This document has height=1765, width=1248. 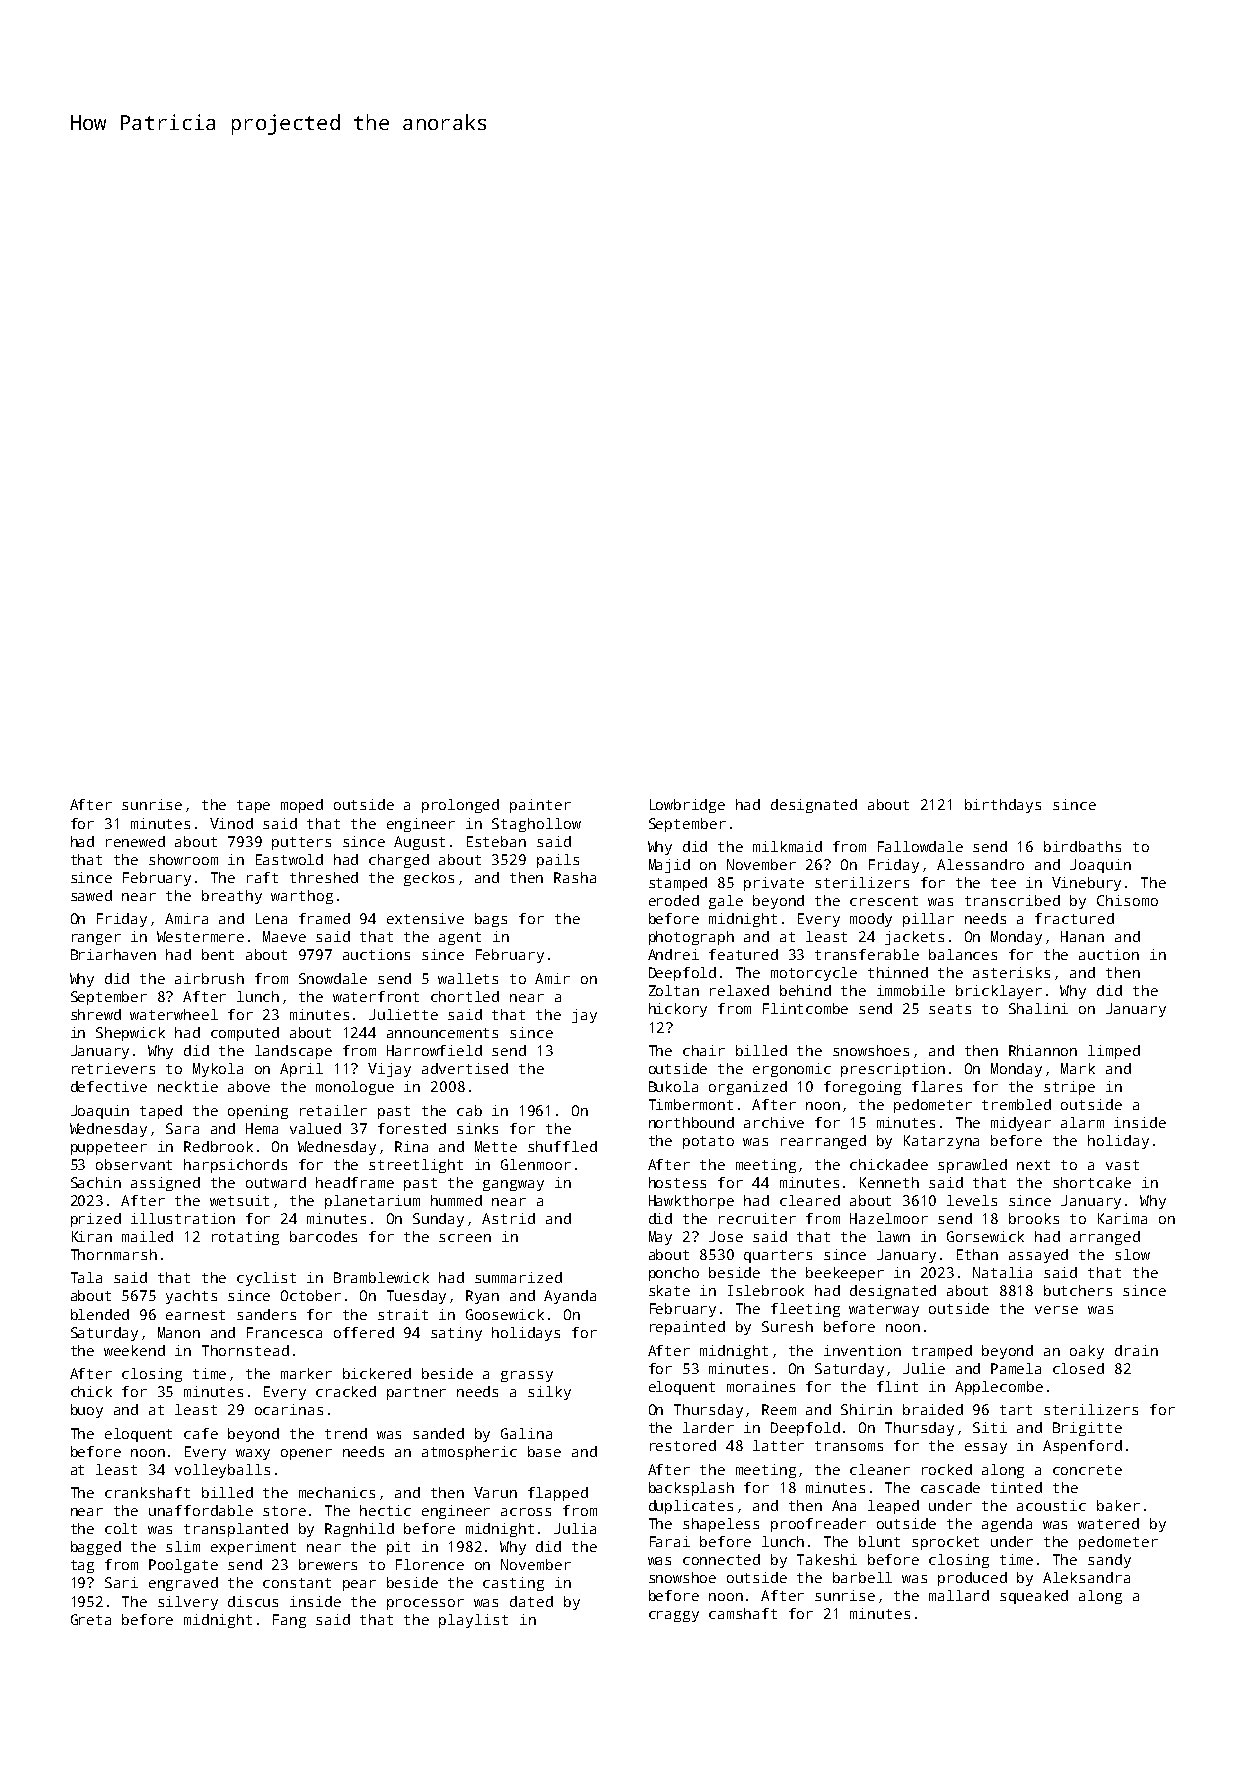 I want to click on Ayanda, so click(x=570, y=1297).
